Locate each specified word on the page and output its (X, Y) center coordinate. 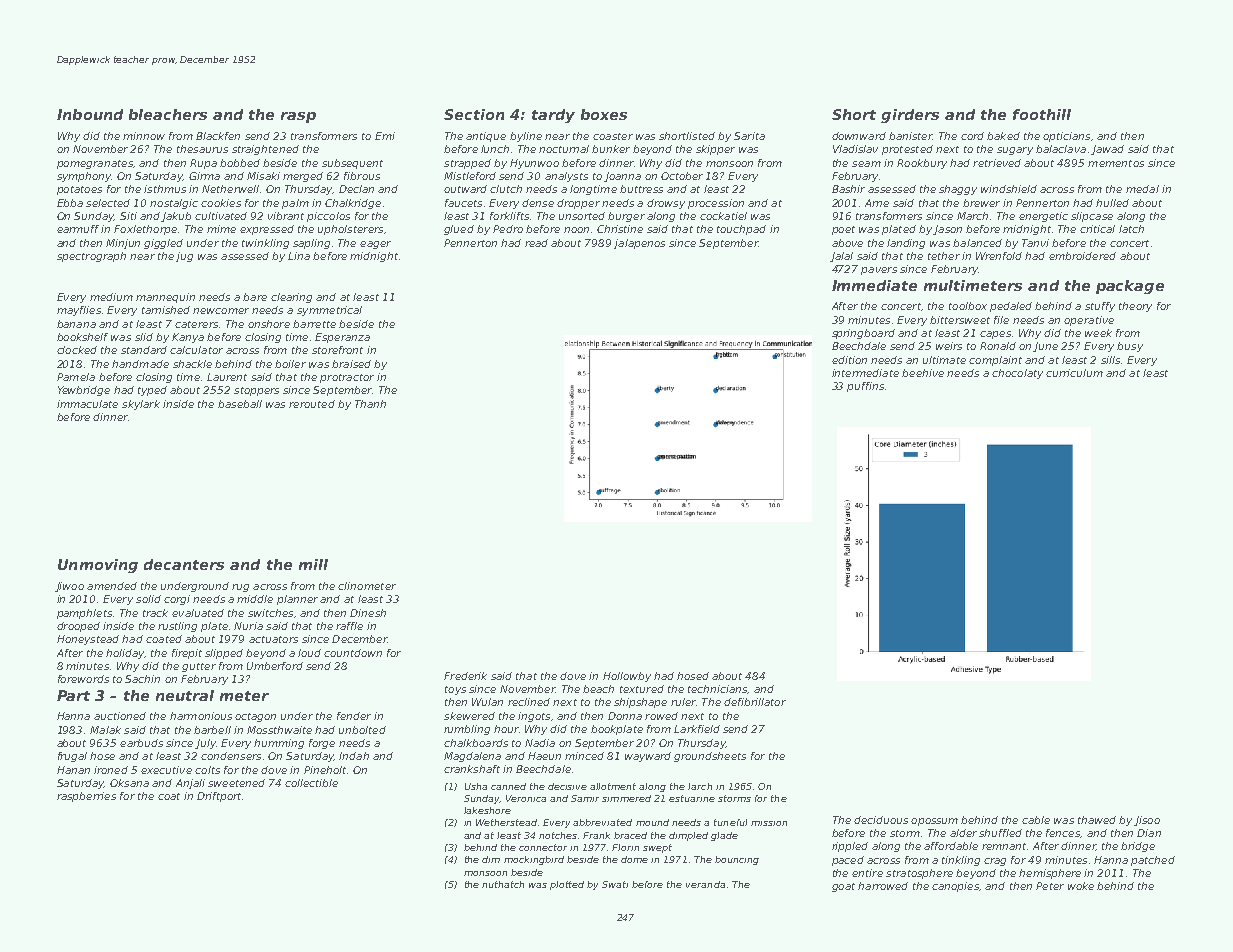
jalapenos (639, 244)
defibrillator (755, 702)
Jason (947, 230)
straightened (265, 150)
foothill (1042, 114)
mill (313, 564)
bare (255, 297)
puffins (865, 387)
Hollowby (627, 677)
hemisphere (1050, 874)
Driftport (219, 797)
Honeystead (88, 640)
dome (634, 859)
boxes (604, 114)
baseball (240, 404)
